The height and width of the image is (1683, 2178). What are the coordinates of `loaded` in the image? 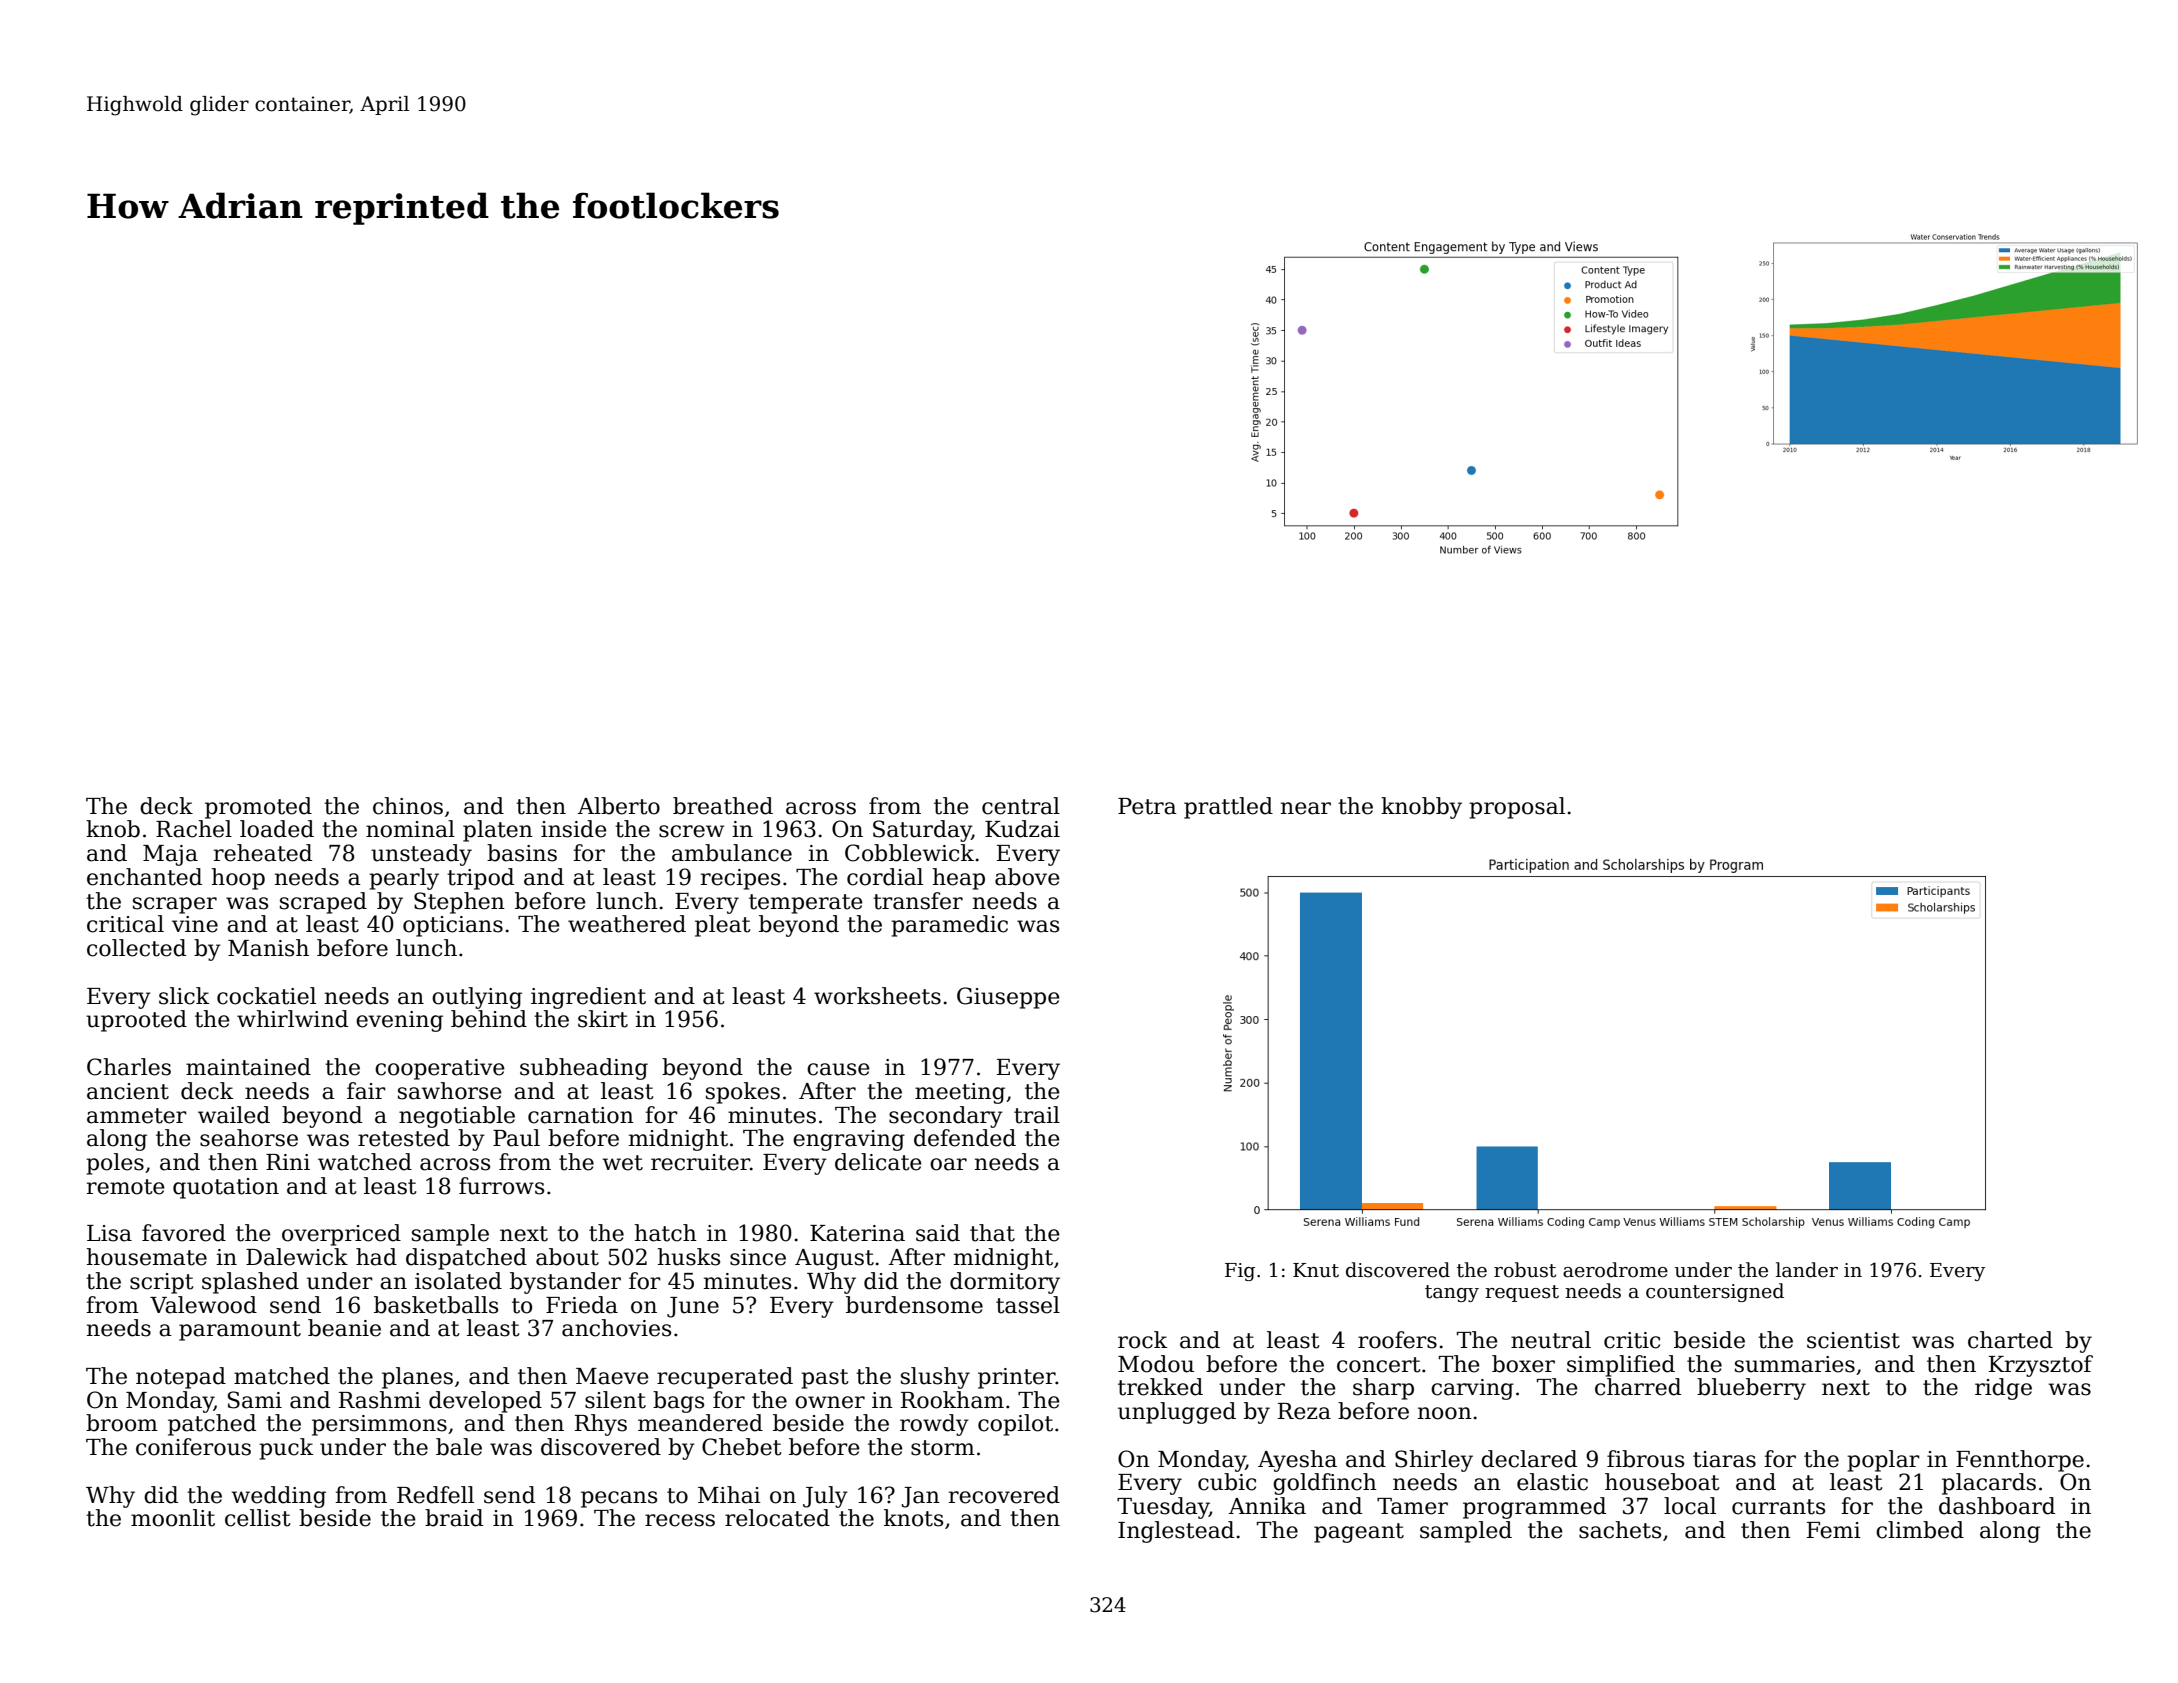 It's located at (277, 829).
